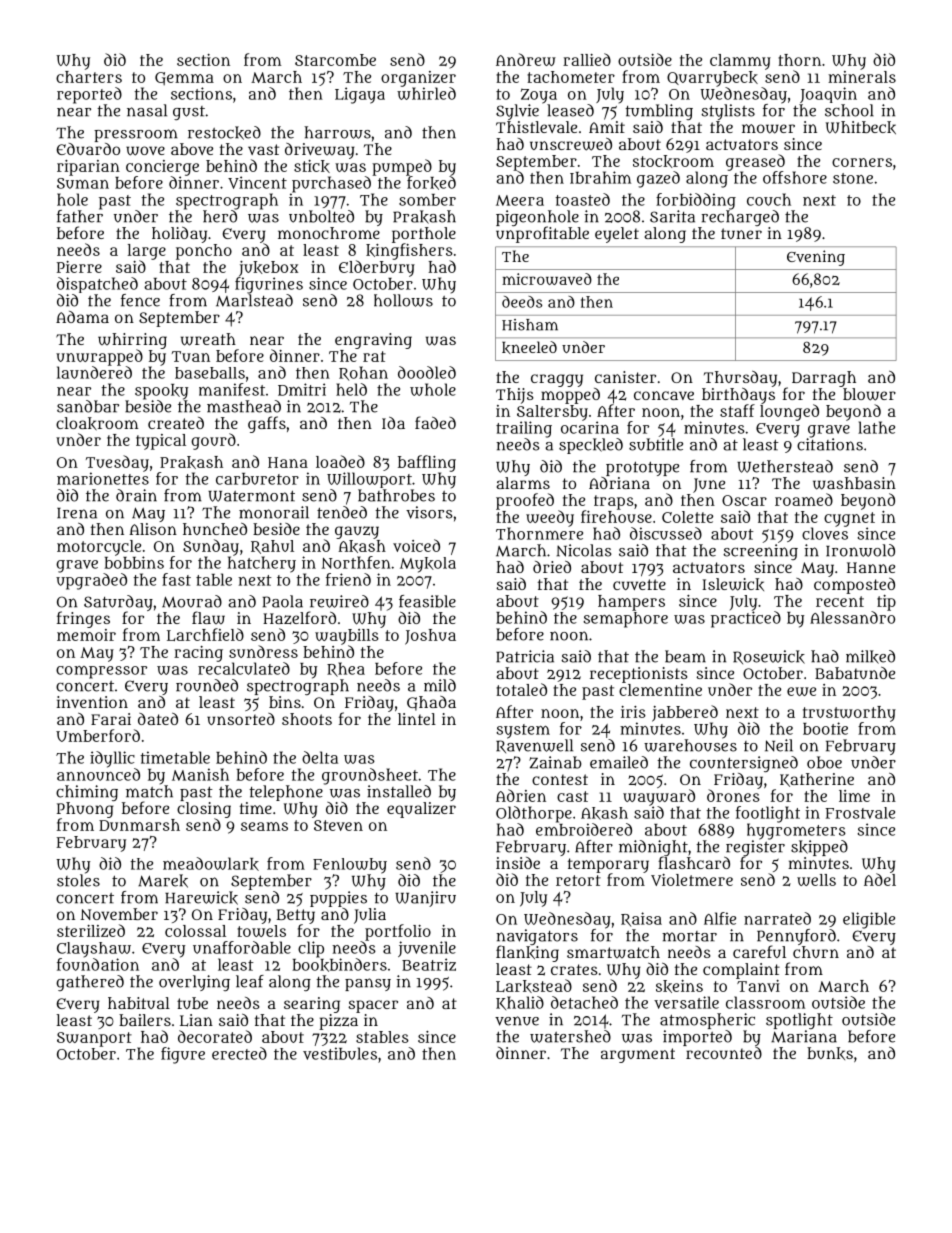 The height and width of the screenshot is (1233, 952). I want to click on Gemma, so click(184, 78).
